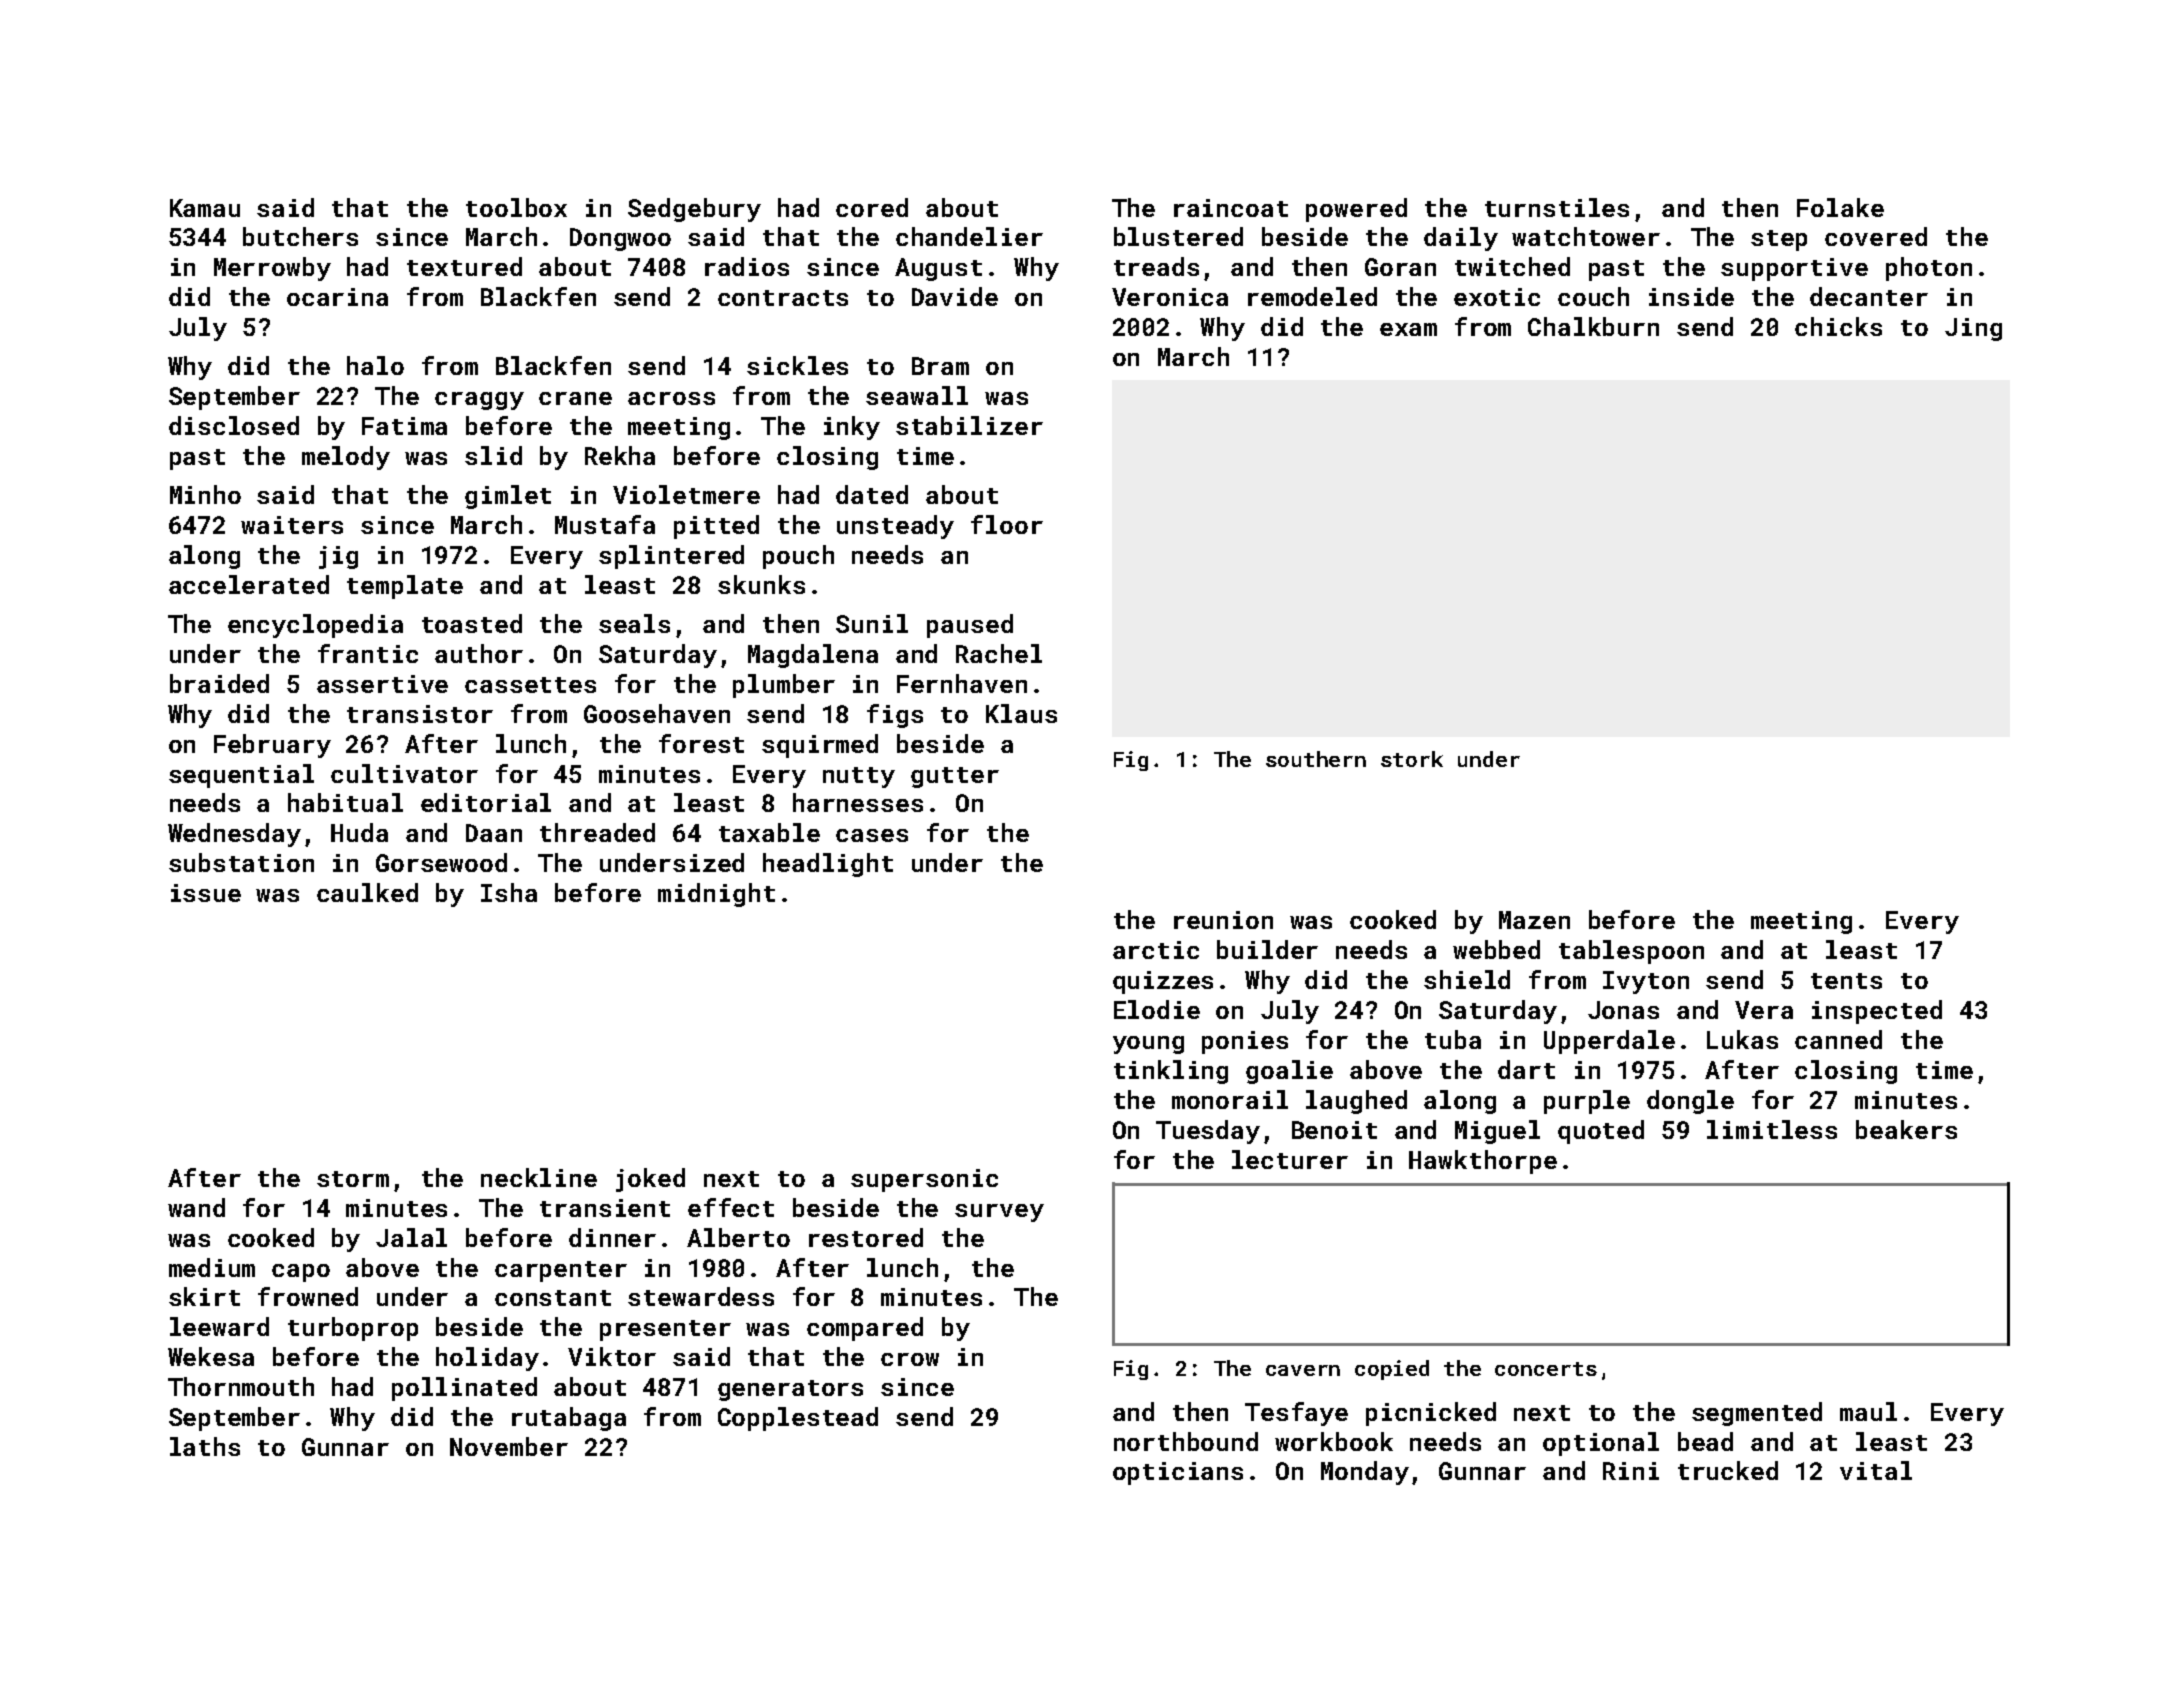 This page has height=1683, width=2178. Describe the element at coordinates (865, 1329) in the page. I see `compared` at that location.
